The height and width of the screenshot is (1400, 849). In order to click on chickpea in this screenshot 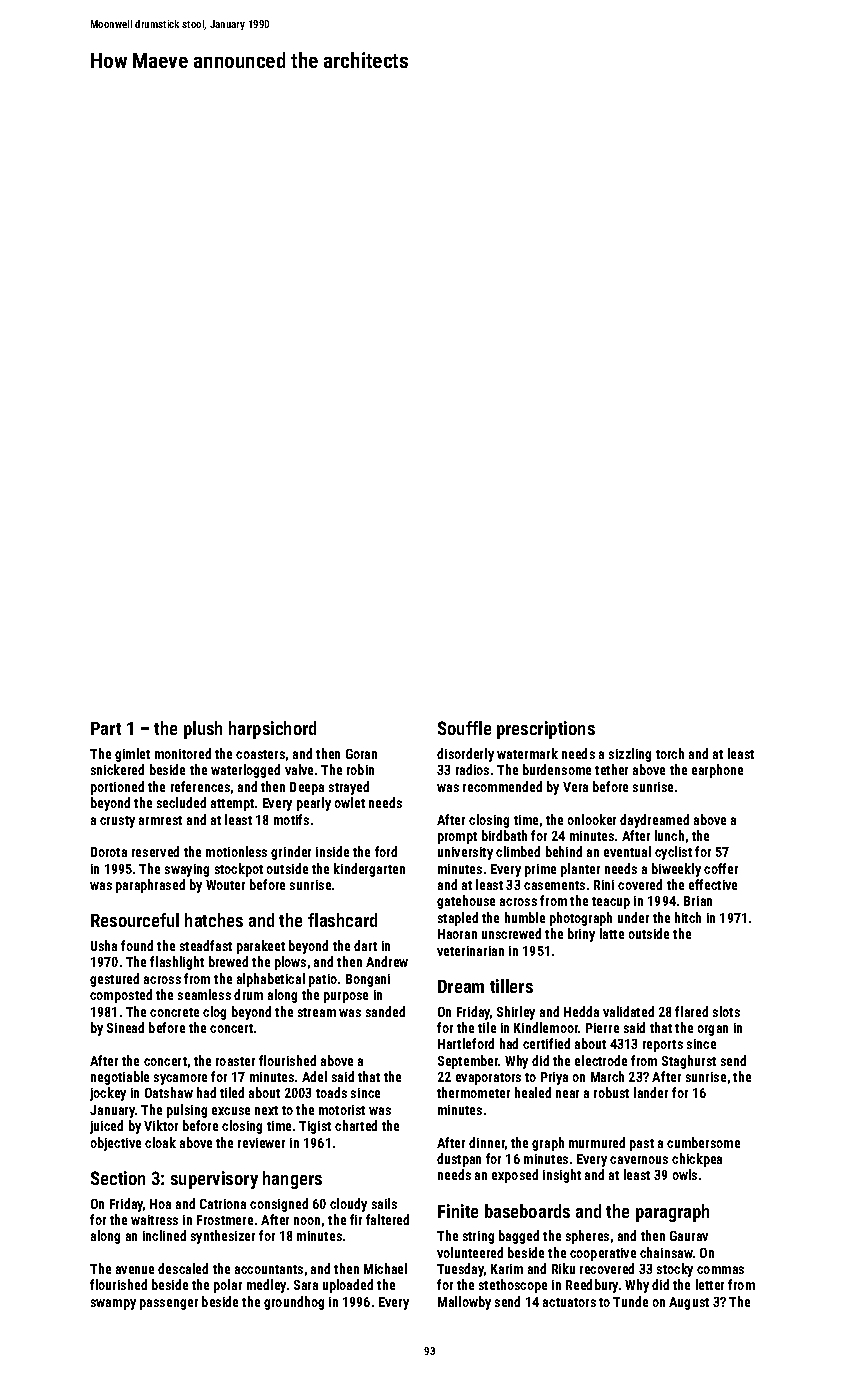, I will do `click(697, 1160)`.
